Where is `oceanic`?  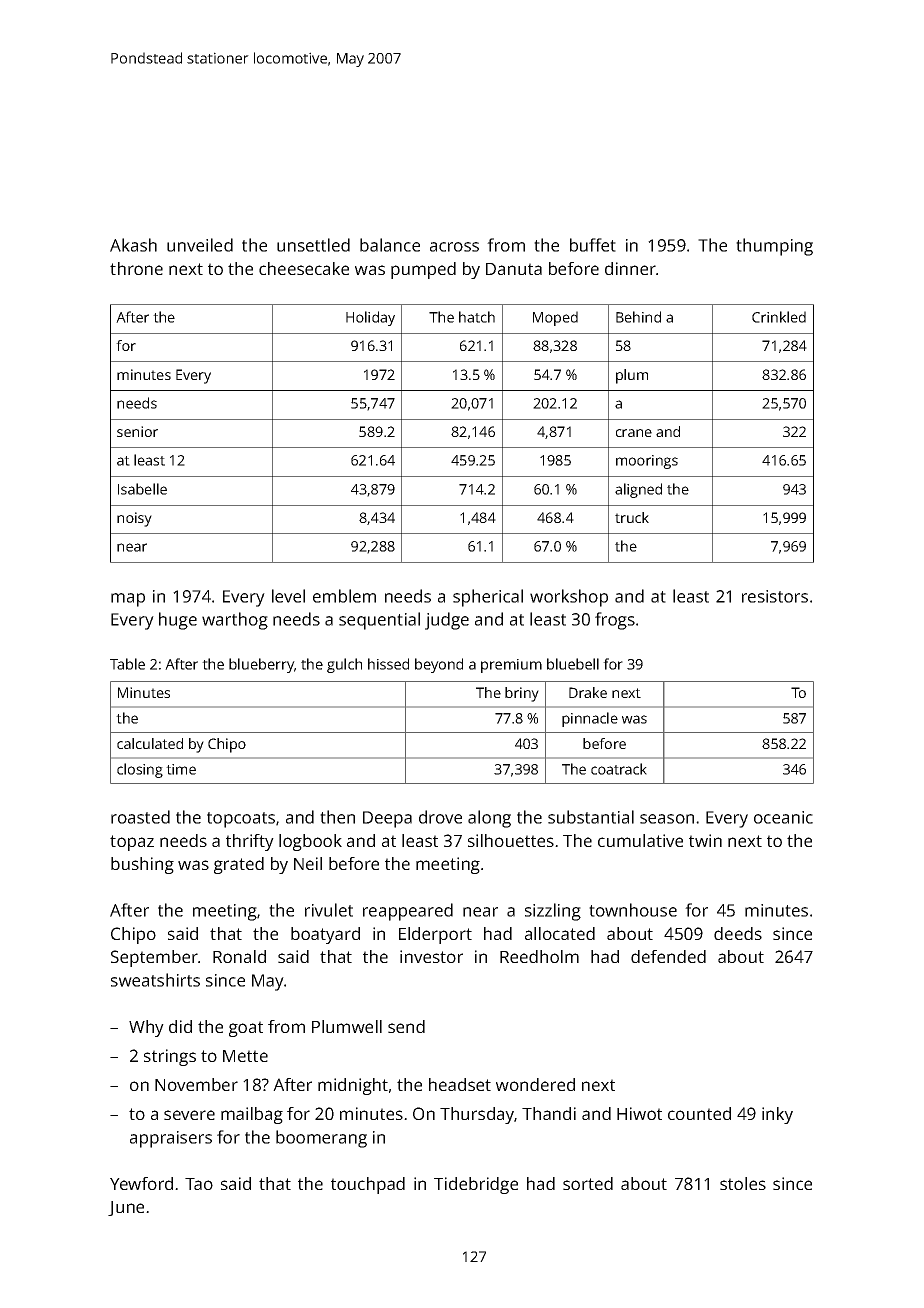 oceanic is located at coordinates (783, 817).
